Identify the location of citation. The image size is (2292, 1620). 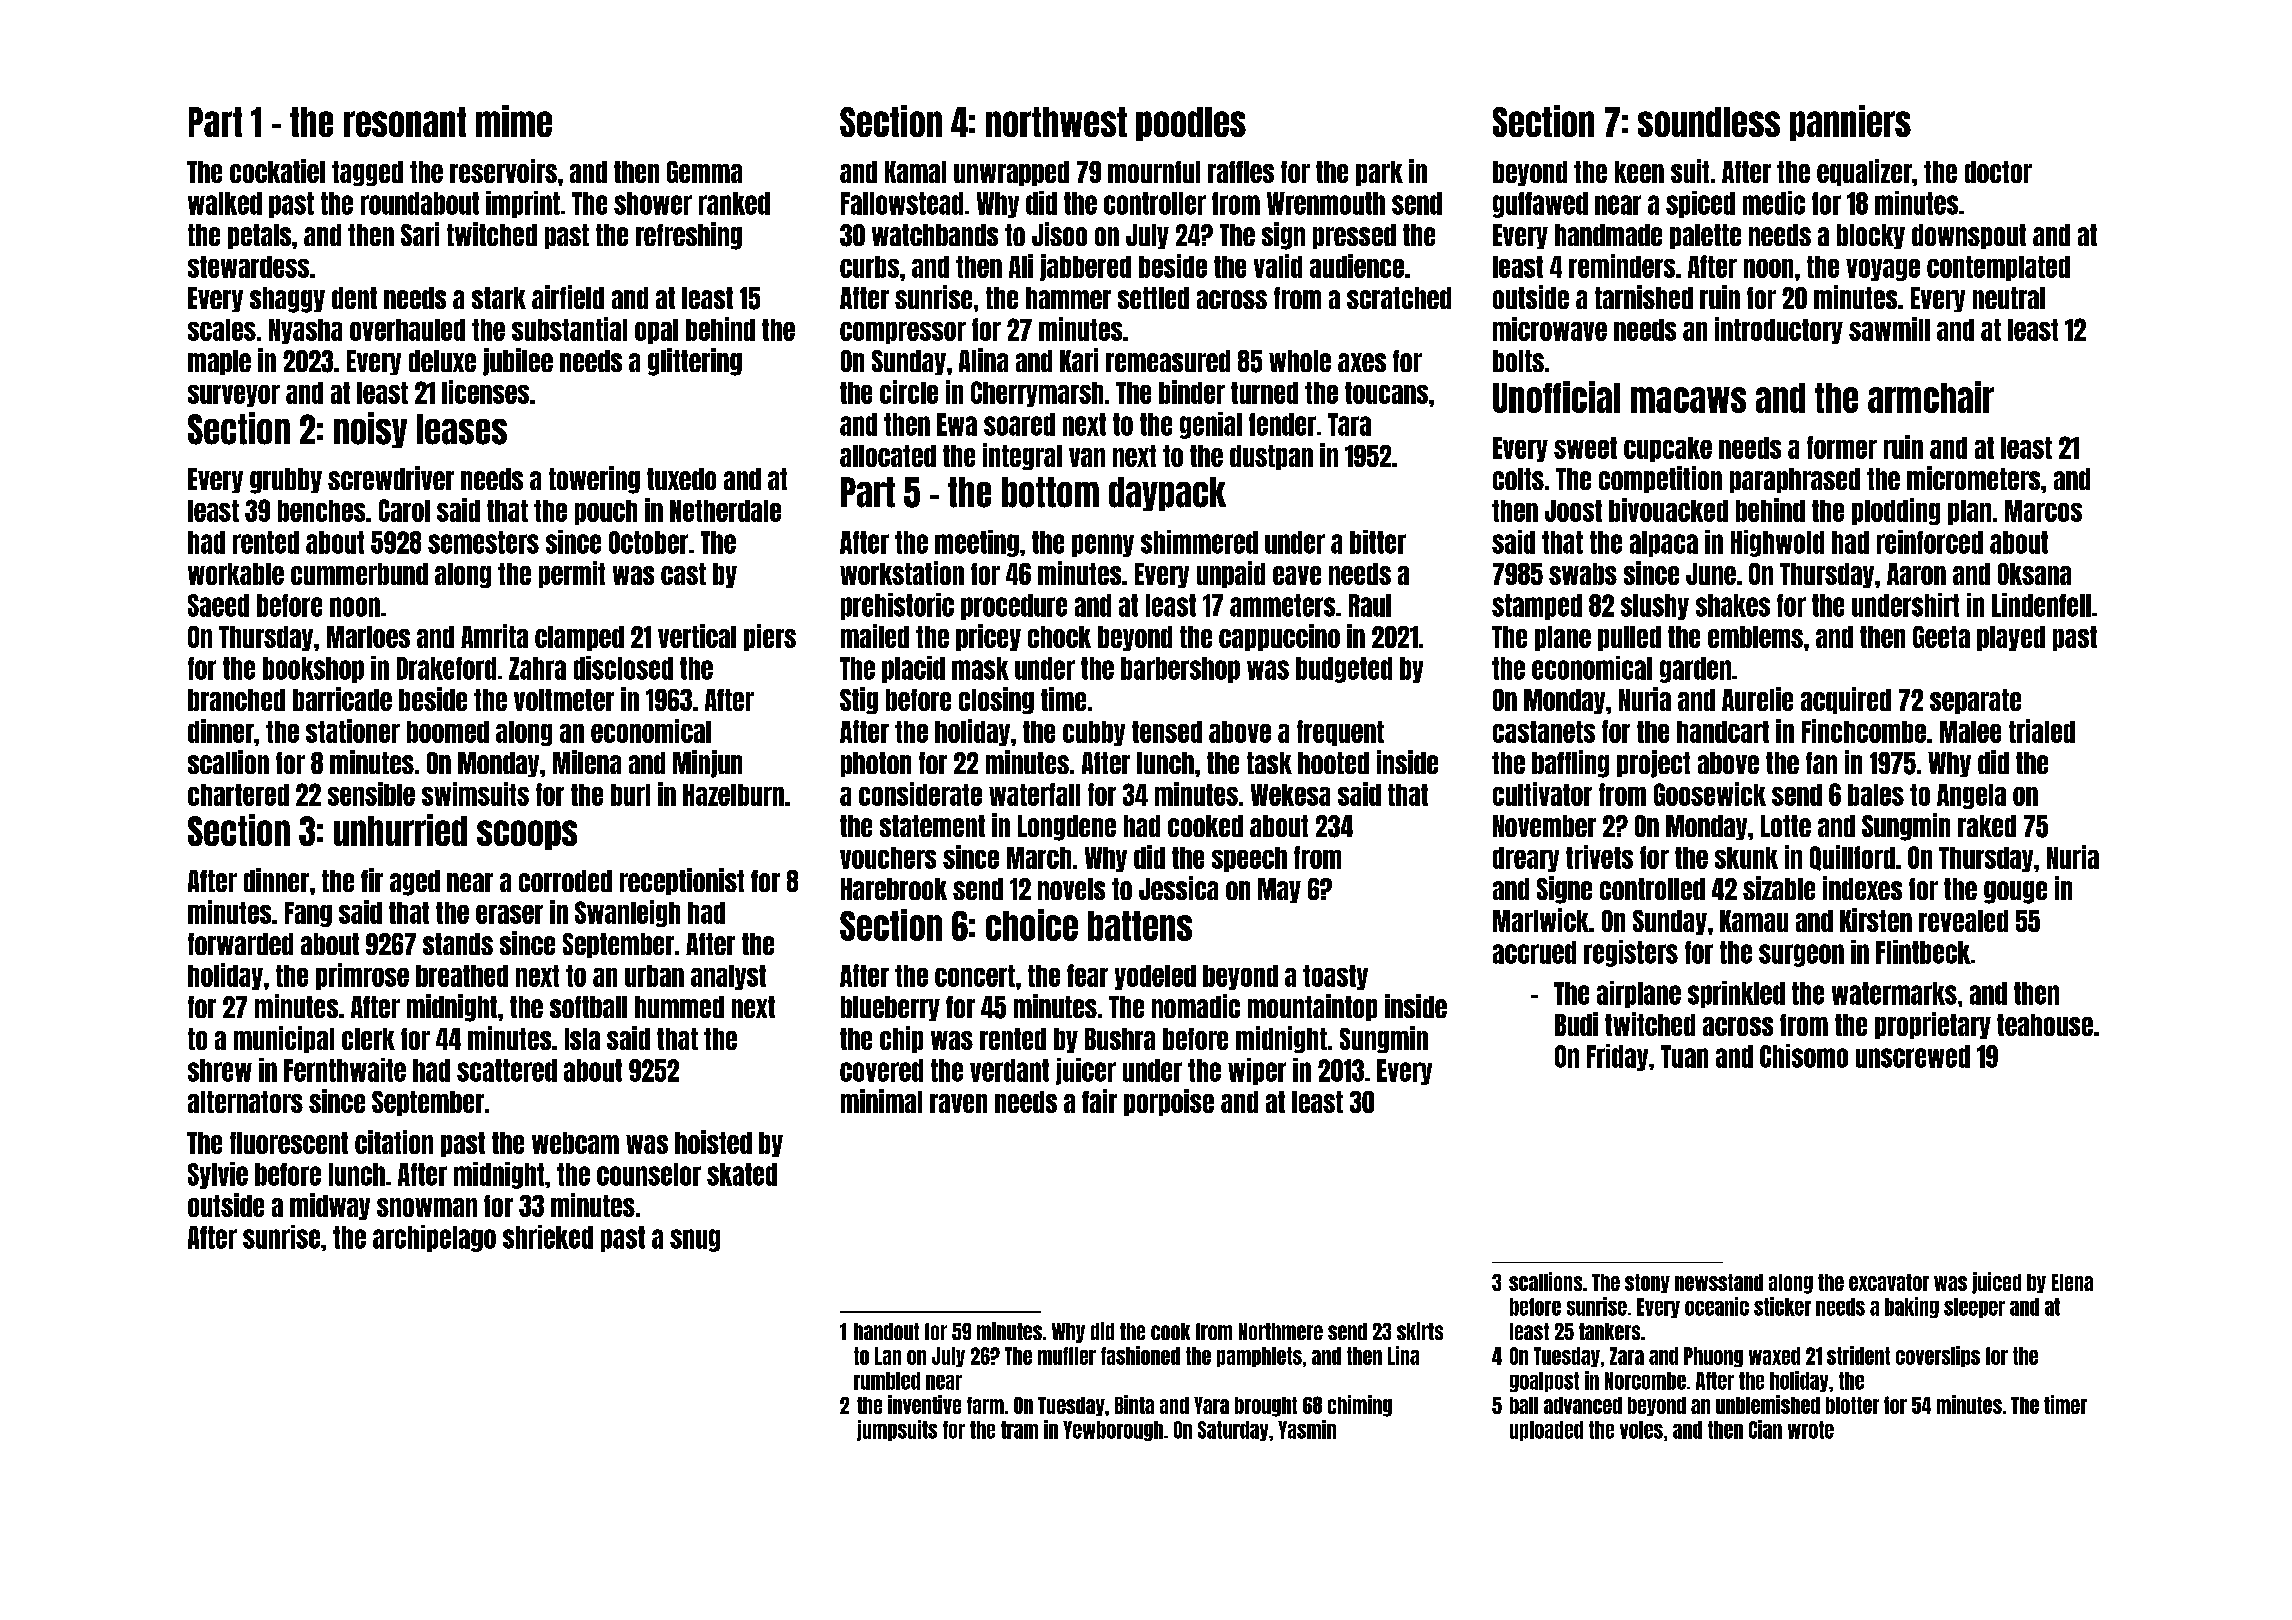
(394, 1142).
